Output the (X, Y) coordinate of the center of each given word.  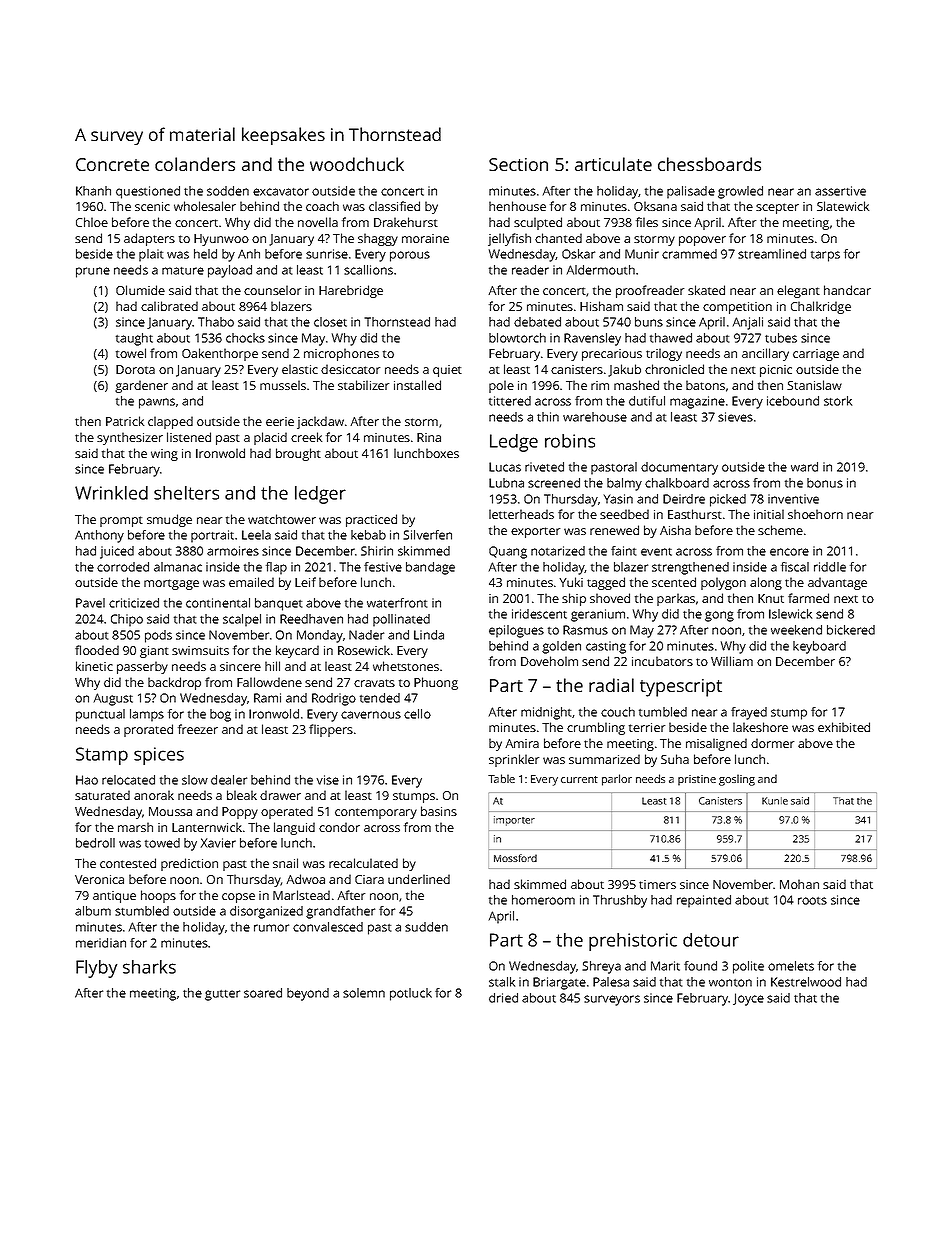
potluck (411, 994)
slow (195, 780)
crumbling (596, 728)
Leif (305, 582)
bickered (851, 630)
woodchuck (357, 164)
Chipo (127, 620)
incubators (662, 661)
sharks (149, 967)
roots (812, 901)
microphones (341, 354)
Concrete (112, 164)
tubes (781, 338)
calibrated (169, 306)
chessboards (709, 164)
